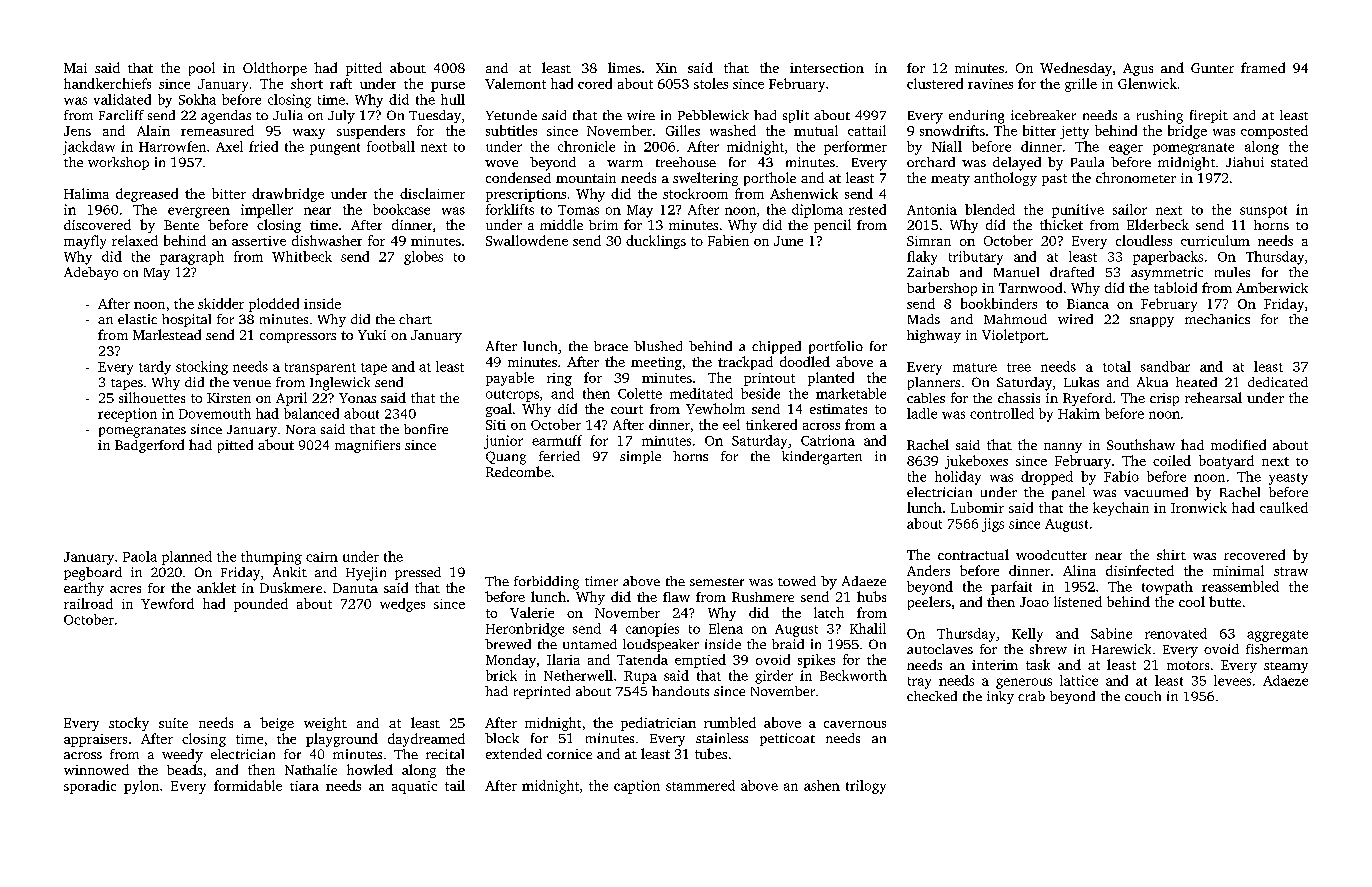 This image has width=1372, height=887. I want to click on Oldthorpe, so click(275, 69).
